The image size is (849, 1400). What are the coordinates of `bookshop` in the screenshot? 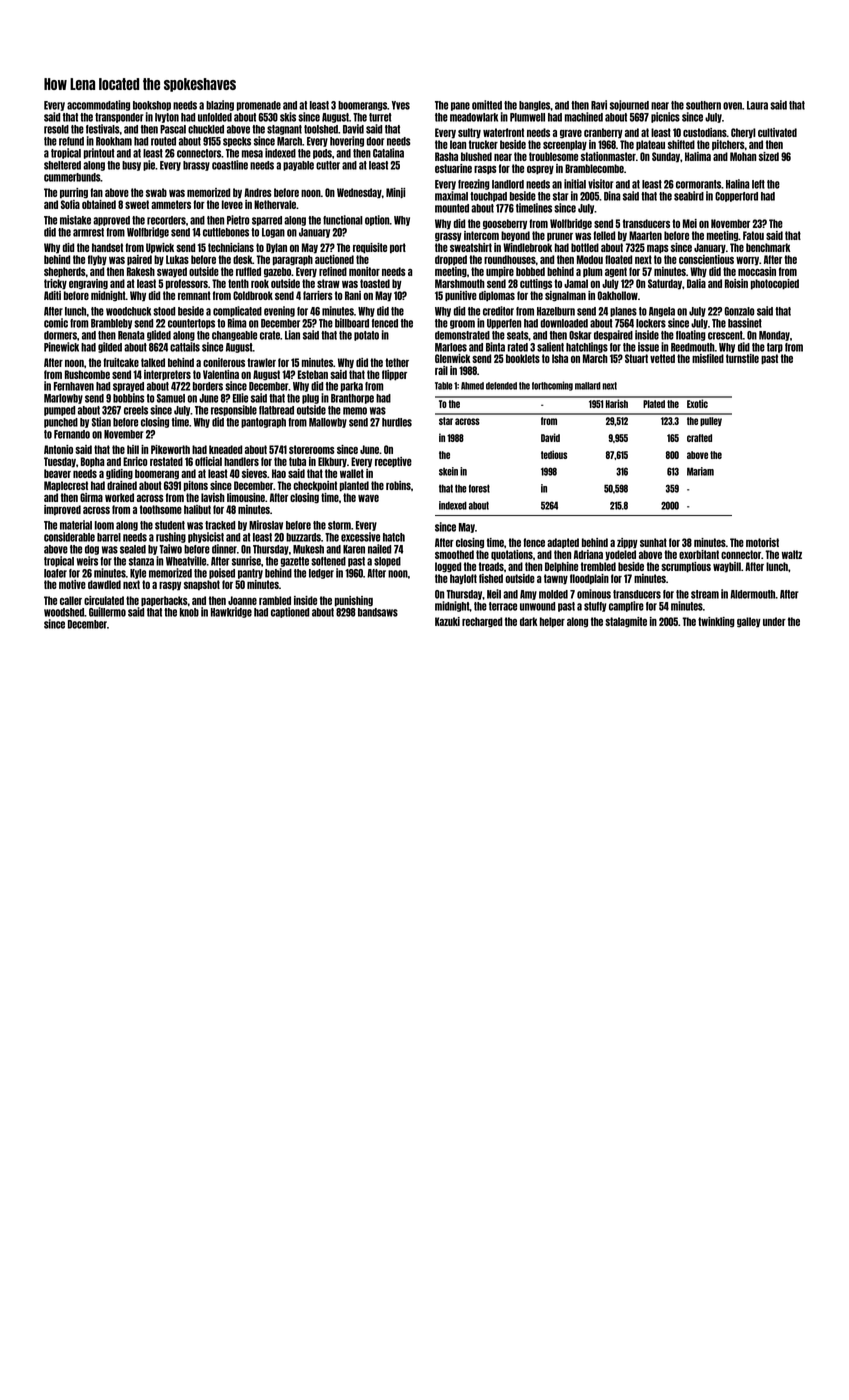 It's located at (152, 106).
